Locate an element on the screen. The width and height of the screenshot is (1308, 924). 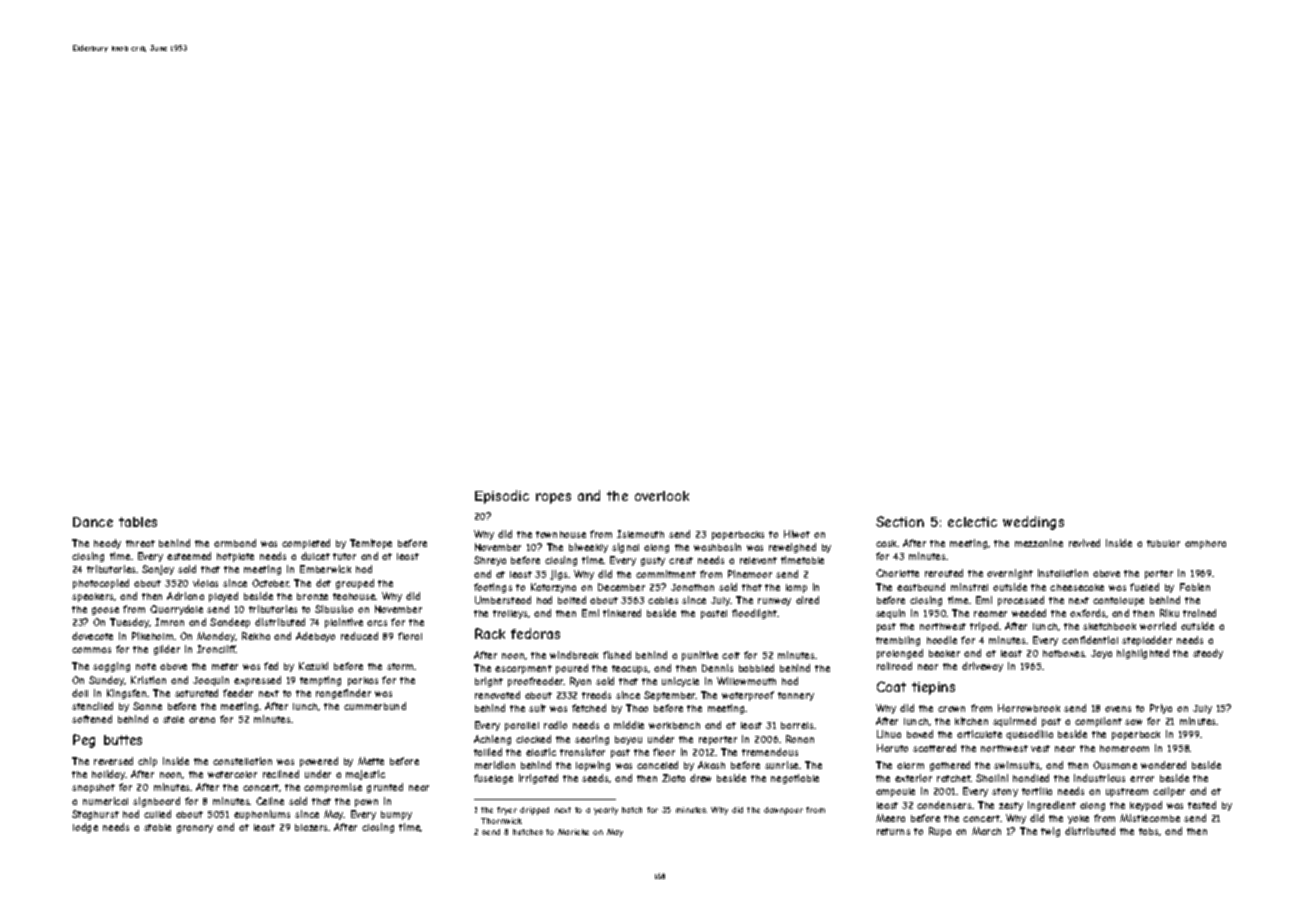
Dennis is located at coordinates (717, 668).
